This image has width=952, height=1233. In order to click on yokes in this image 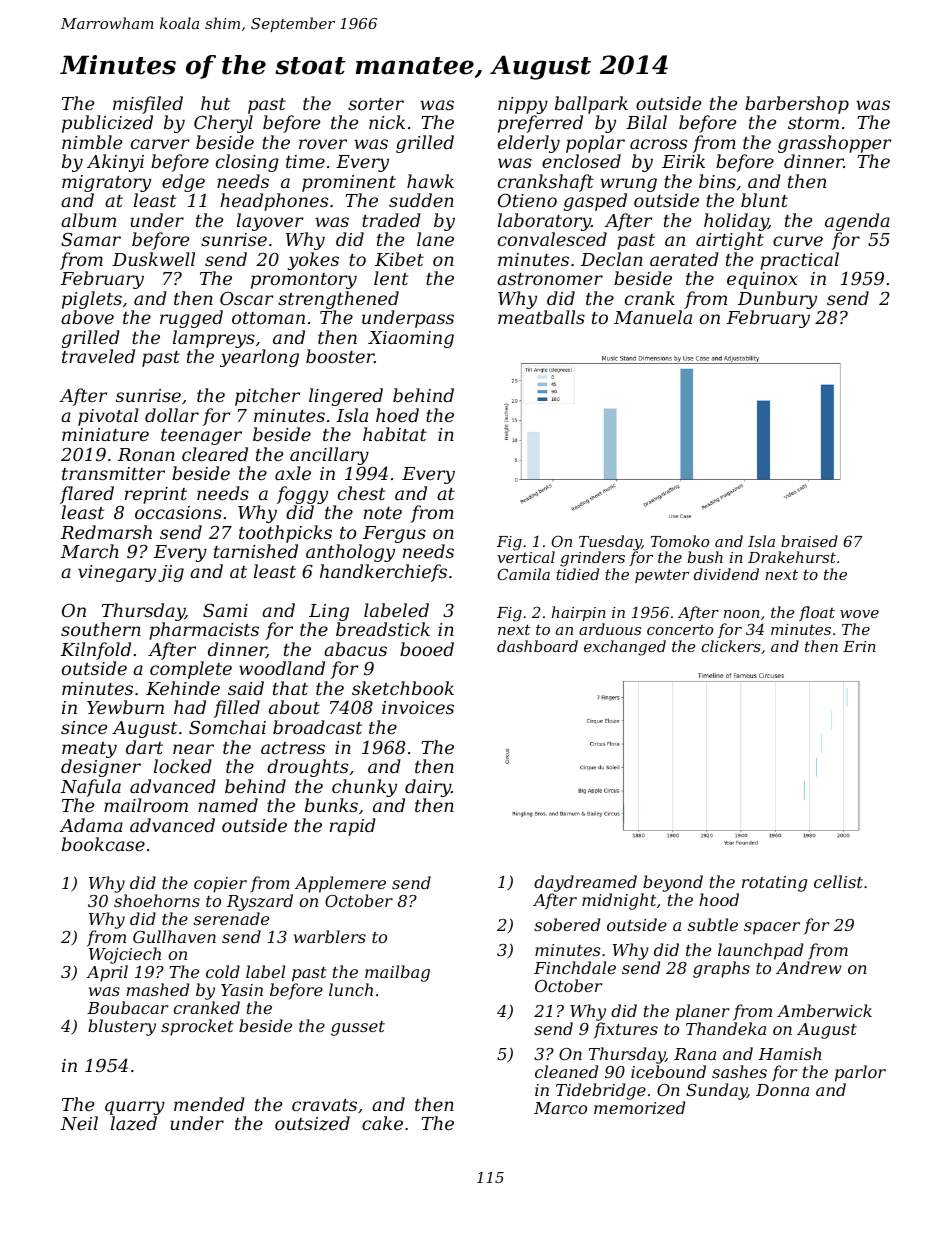, I will do `click(313, 261)`.
